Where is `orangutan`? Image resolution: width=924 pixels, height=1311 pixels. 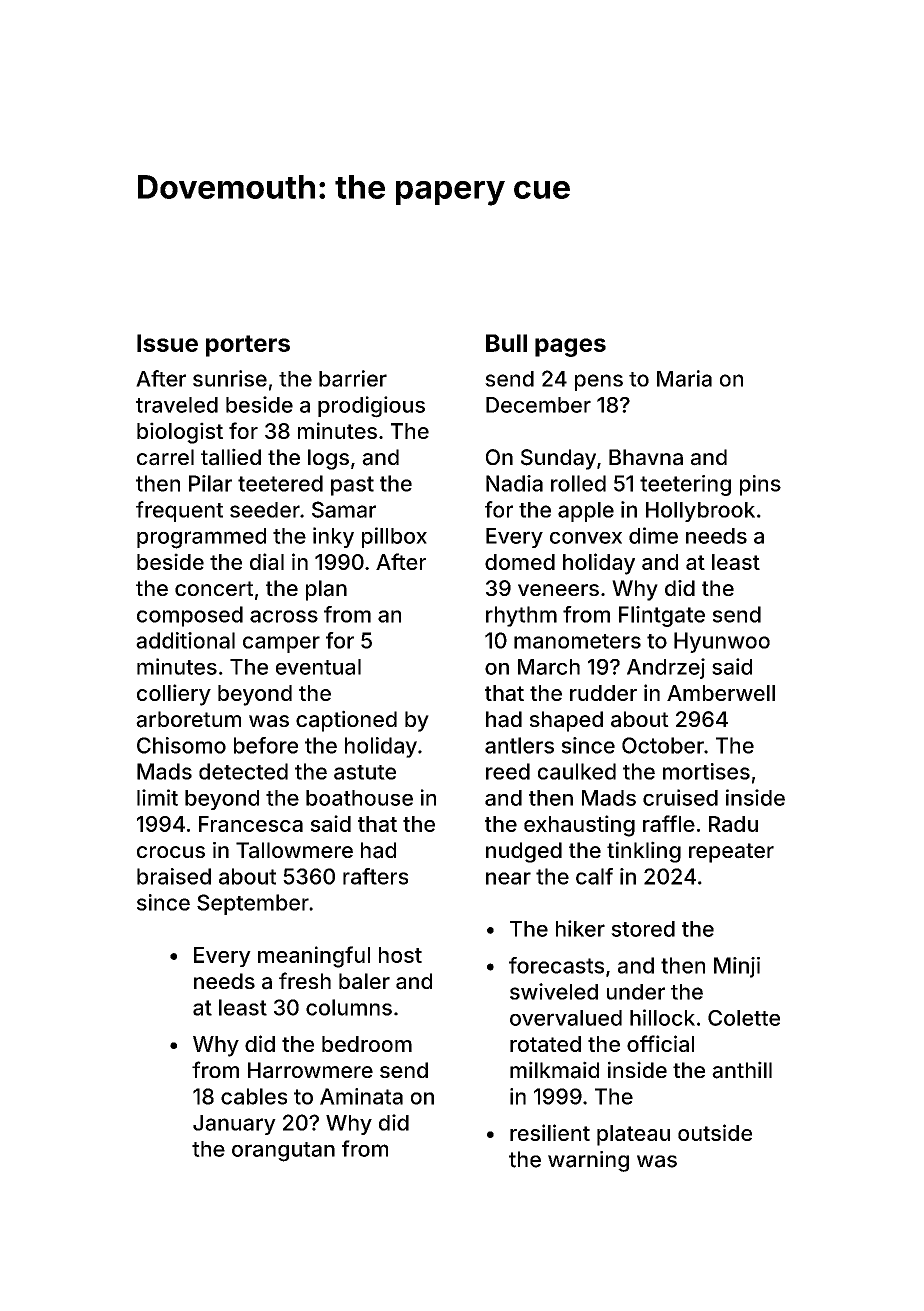
orangutan is located at coordinates (283, 1152).
